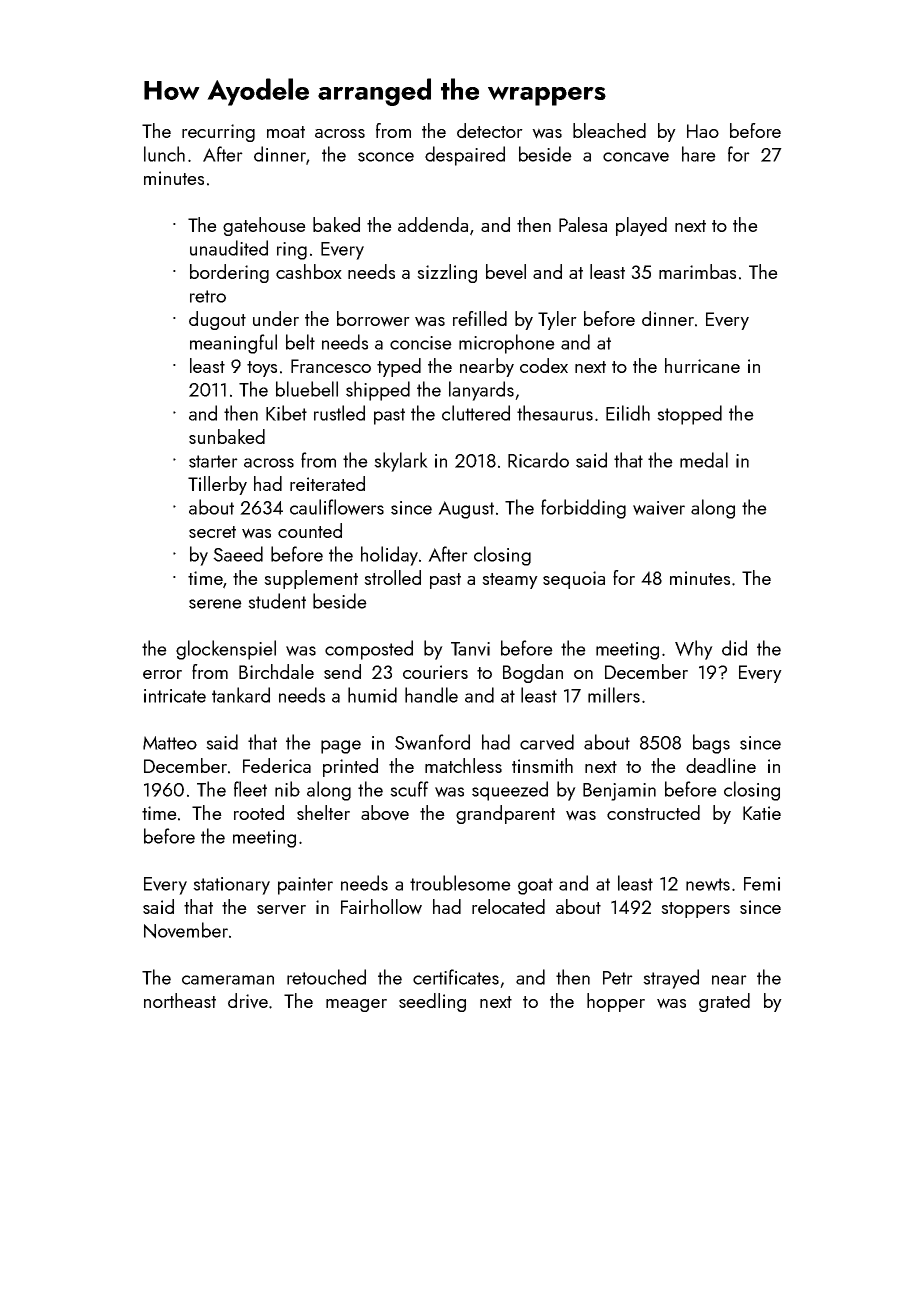 The image size is (924, 1311). Describe the element at coordinates (456, 977) in the page. I see `certificates` at that location.
